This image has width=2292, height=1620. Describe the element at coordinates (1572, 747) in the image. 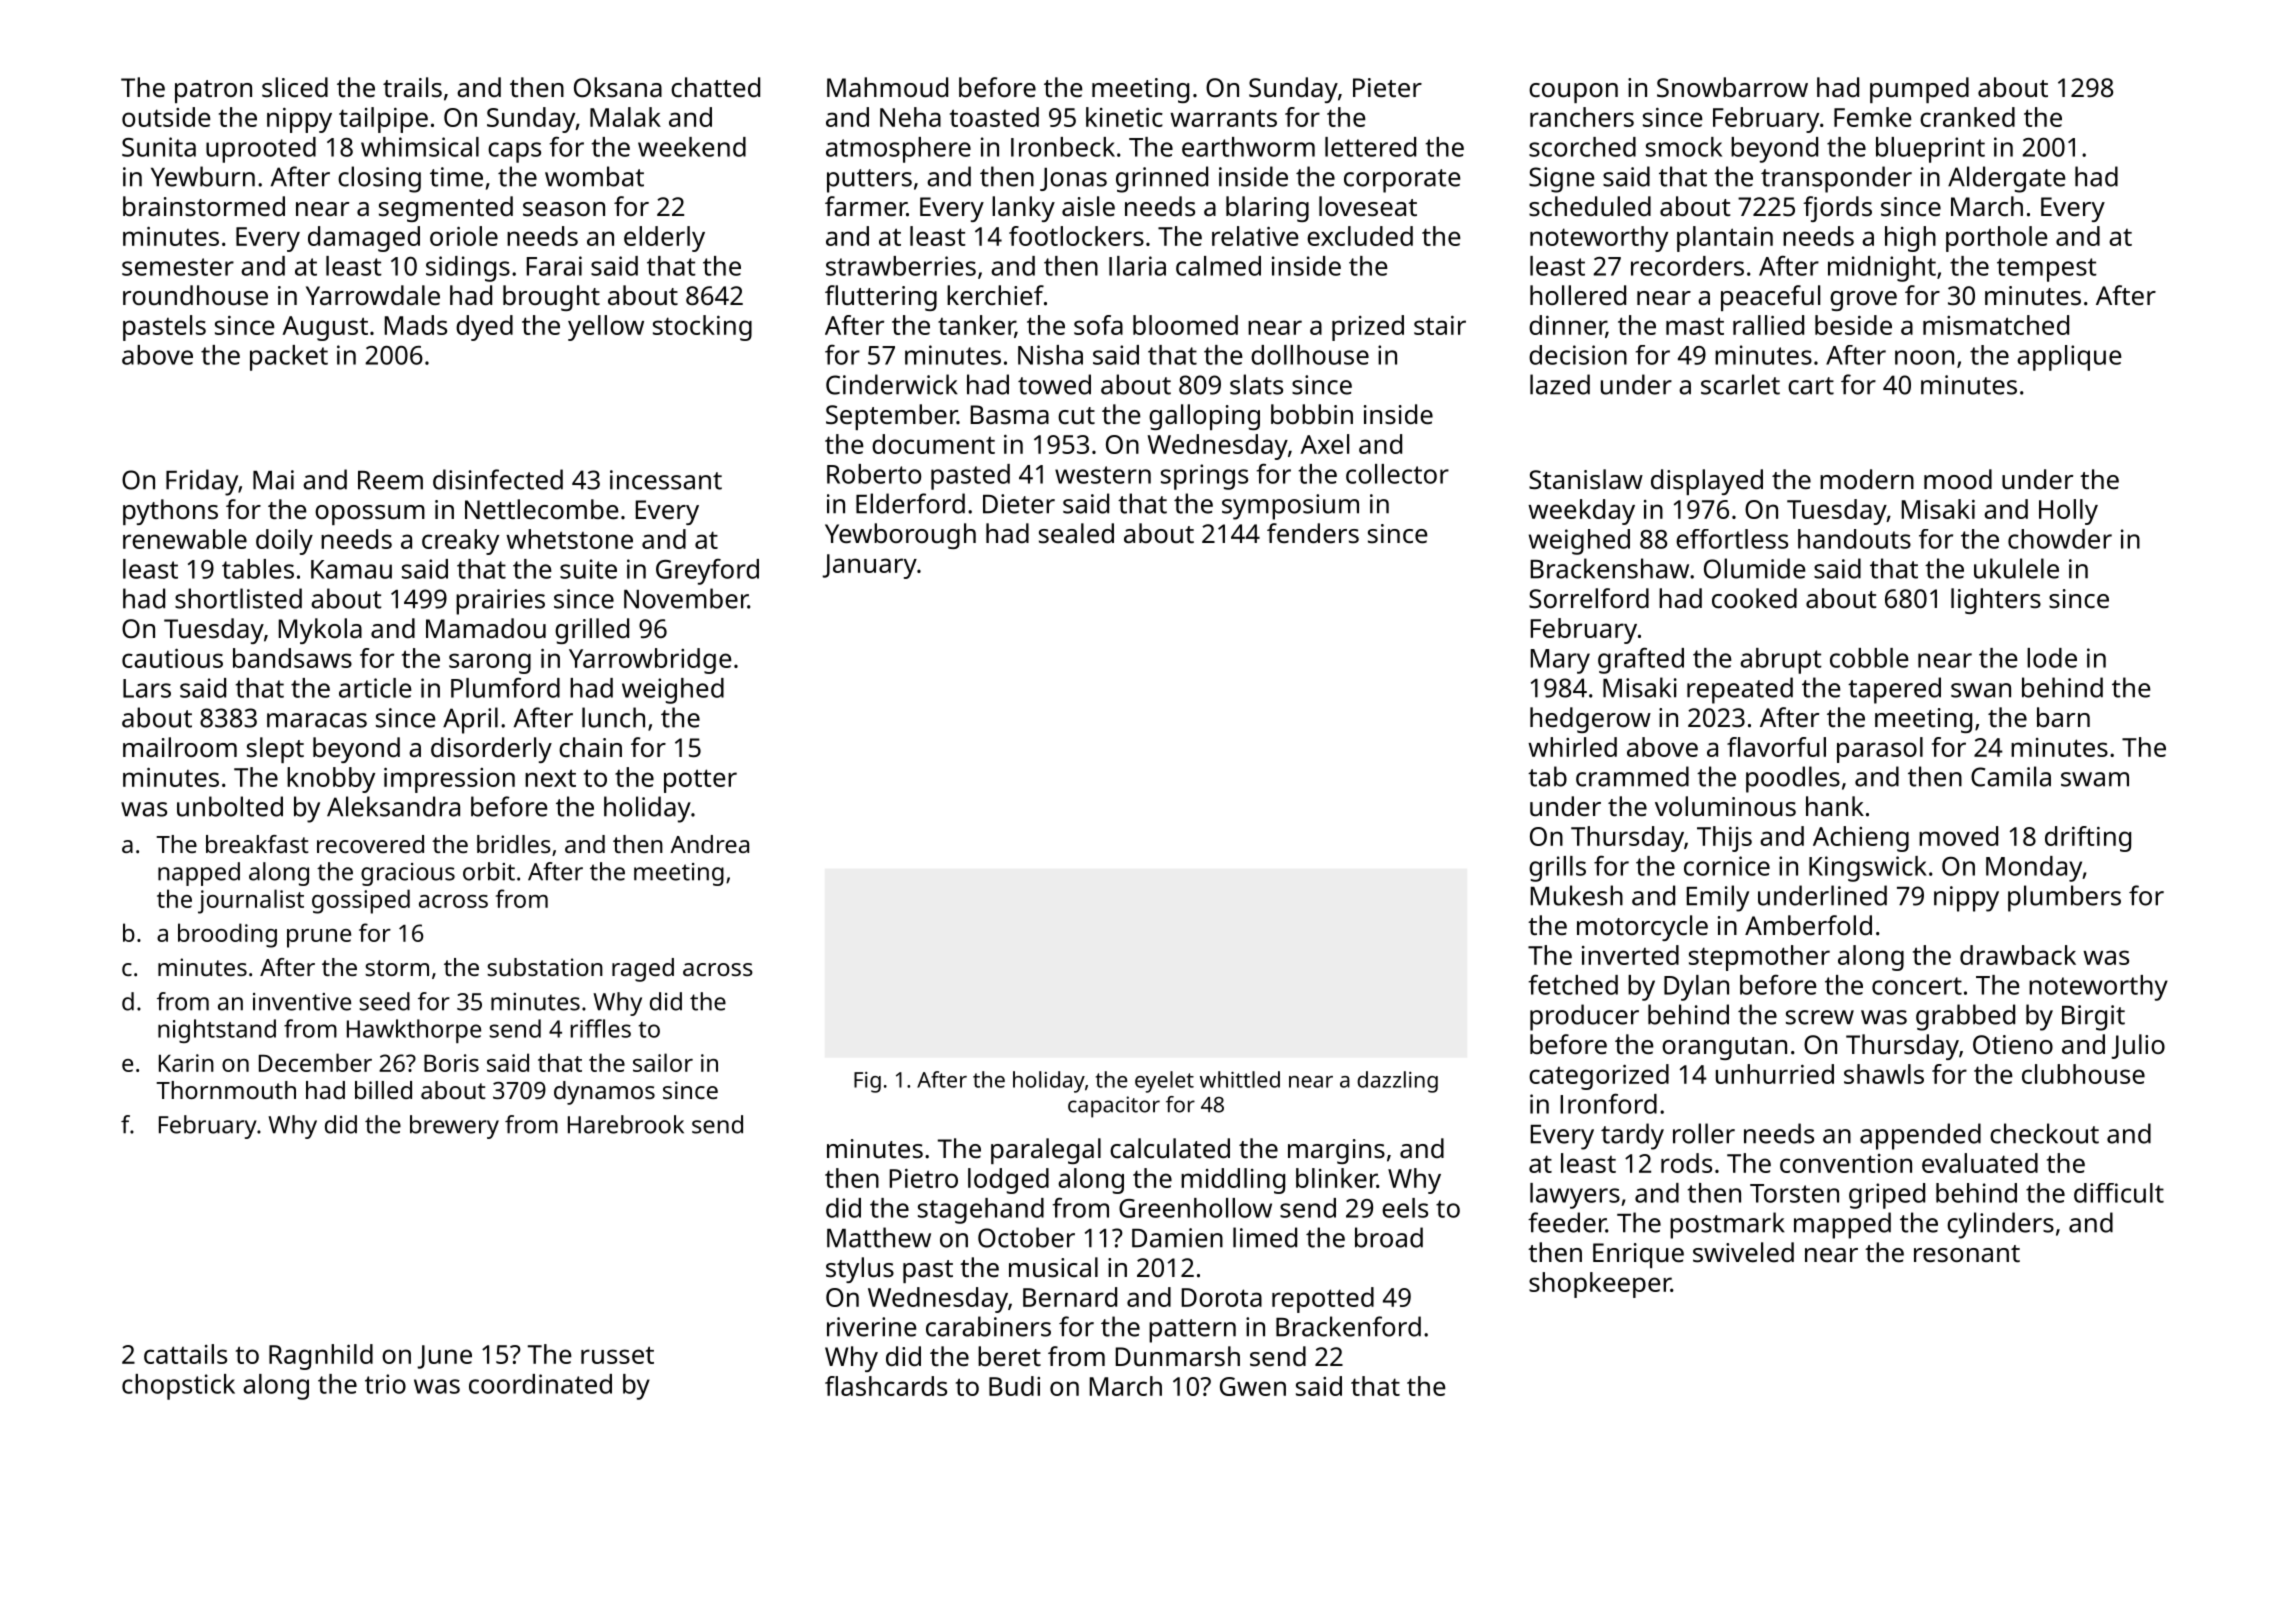

I see `whirled` at that location.
